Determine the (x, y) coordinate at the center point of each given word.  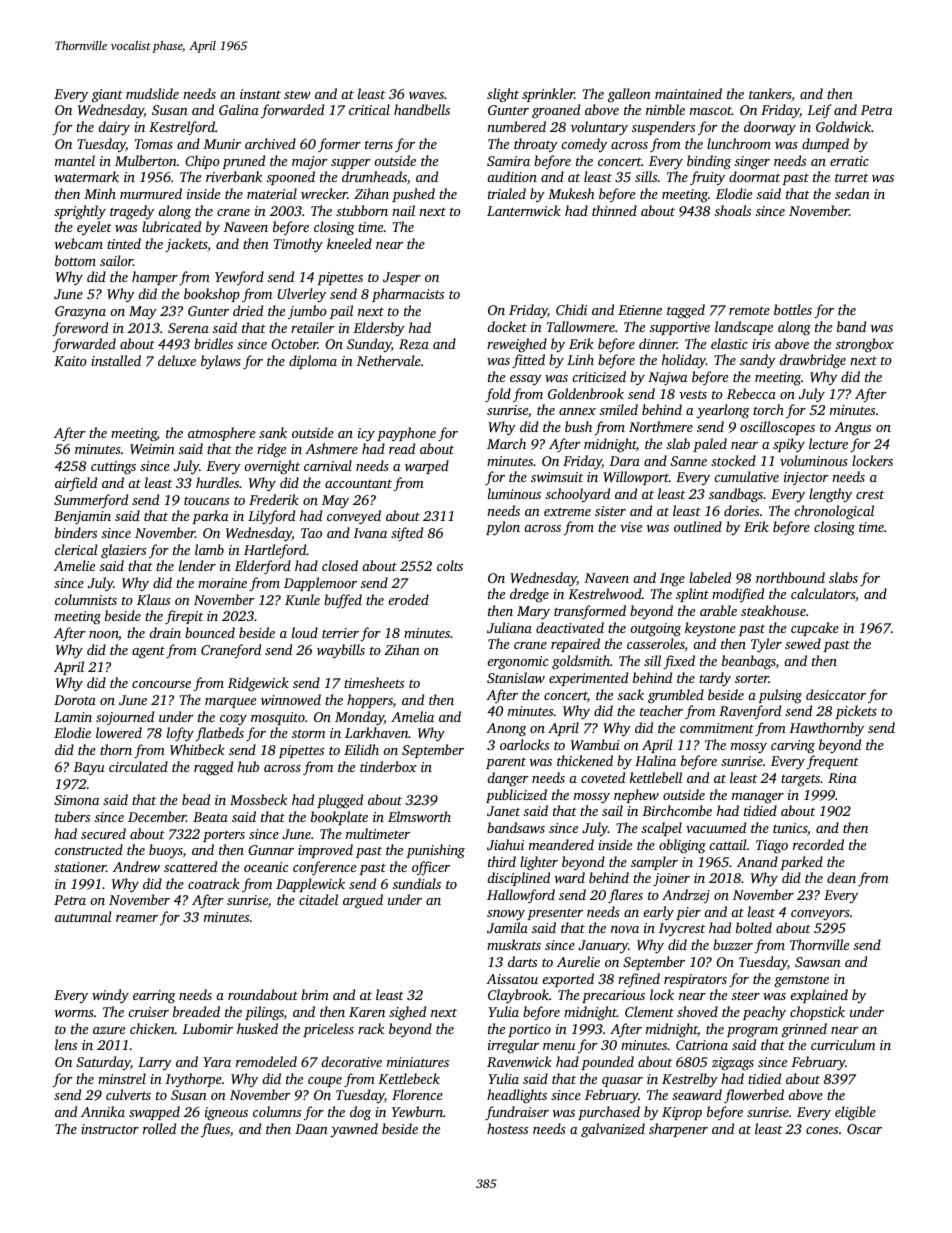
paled (710, 445)
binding (709, 162)
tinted (124, 243)
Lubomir (207, 1028)
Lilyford (271, 517)
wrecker (324, 193)
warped (427, 467)
